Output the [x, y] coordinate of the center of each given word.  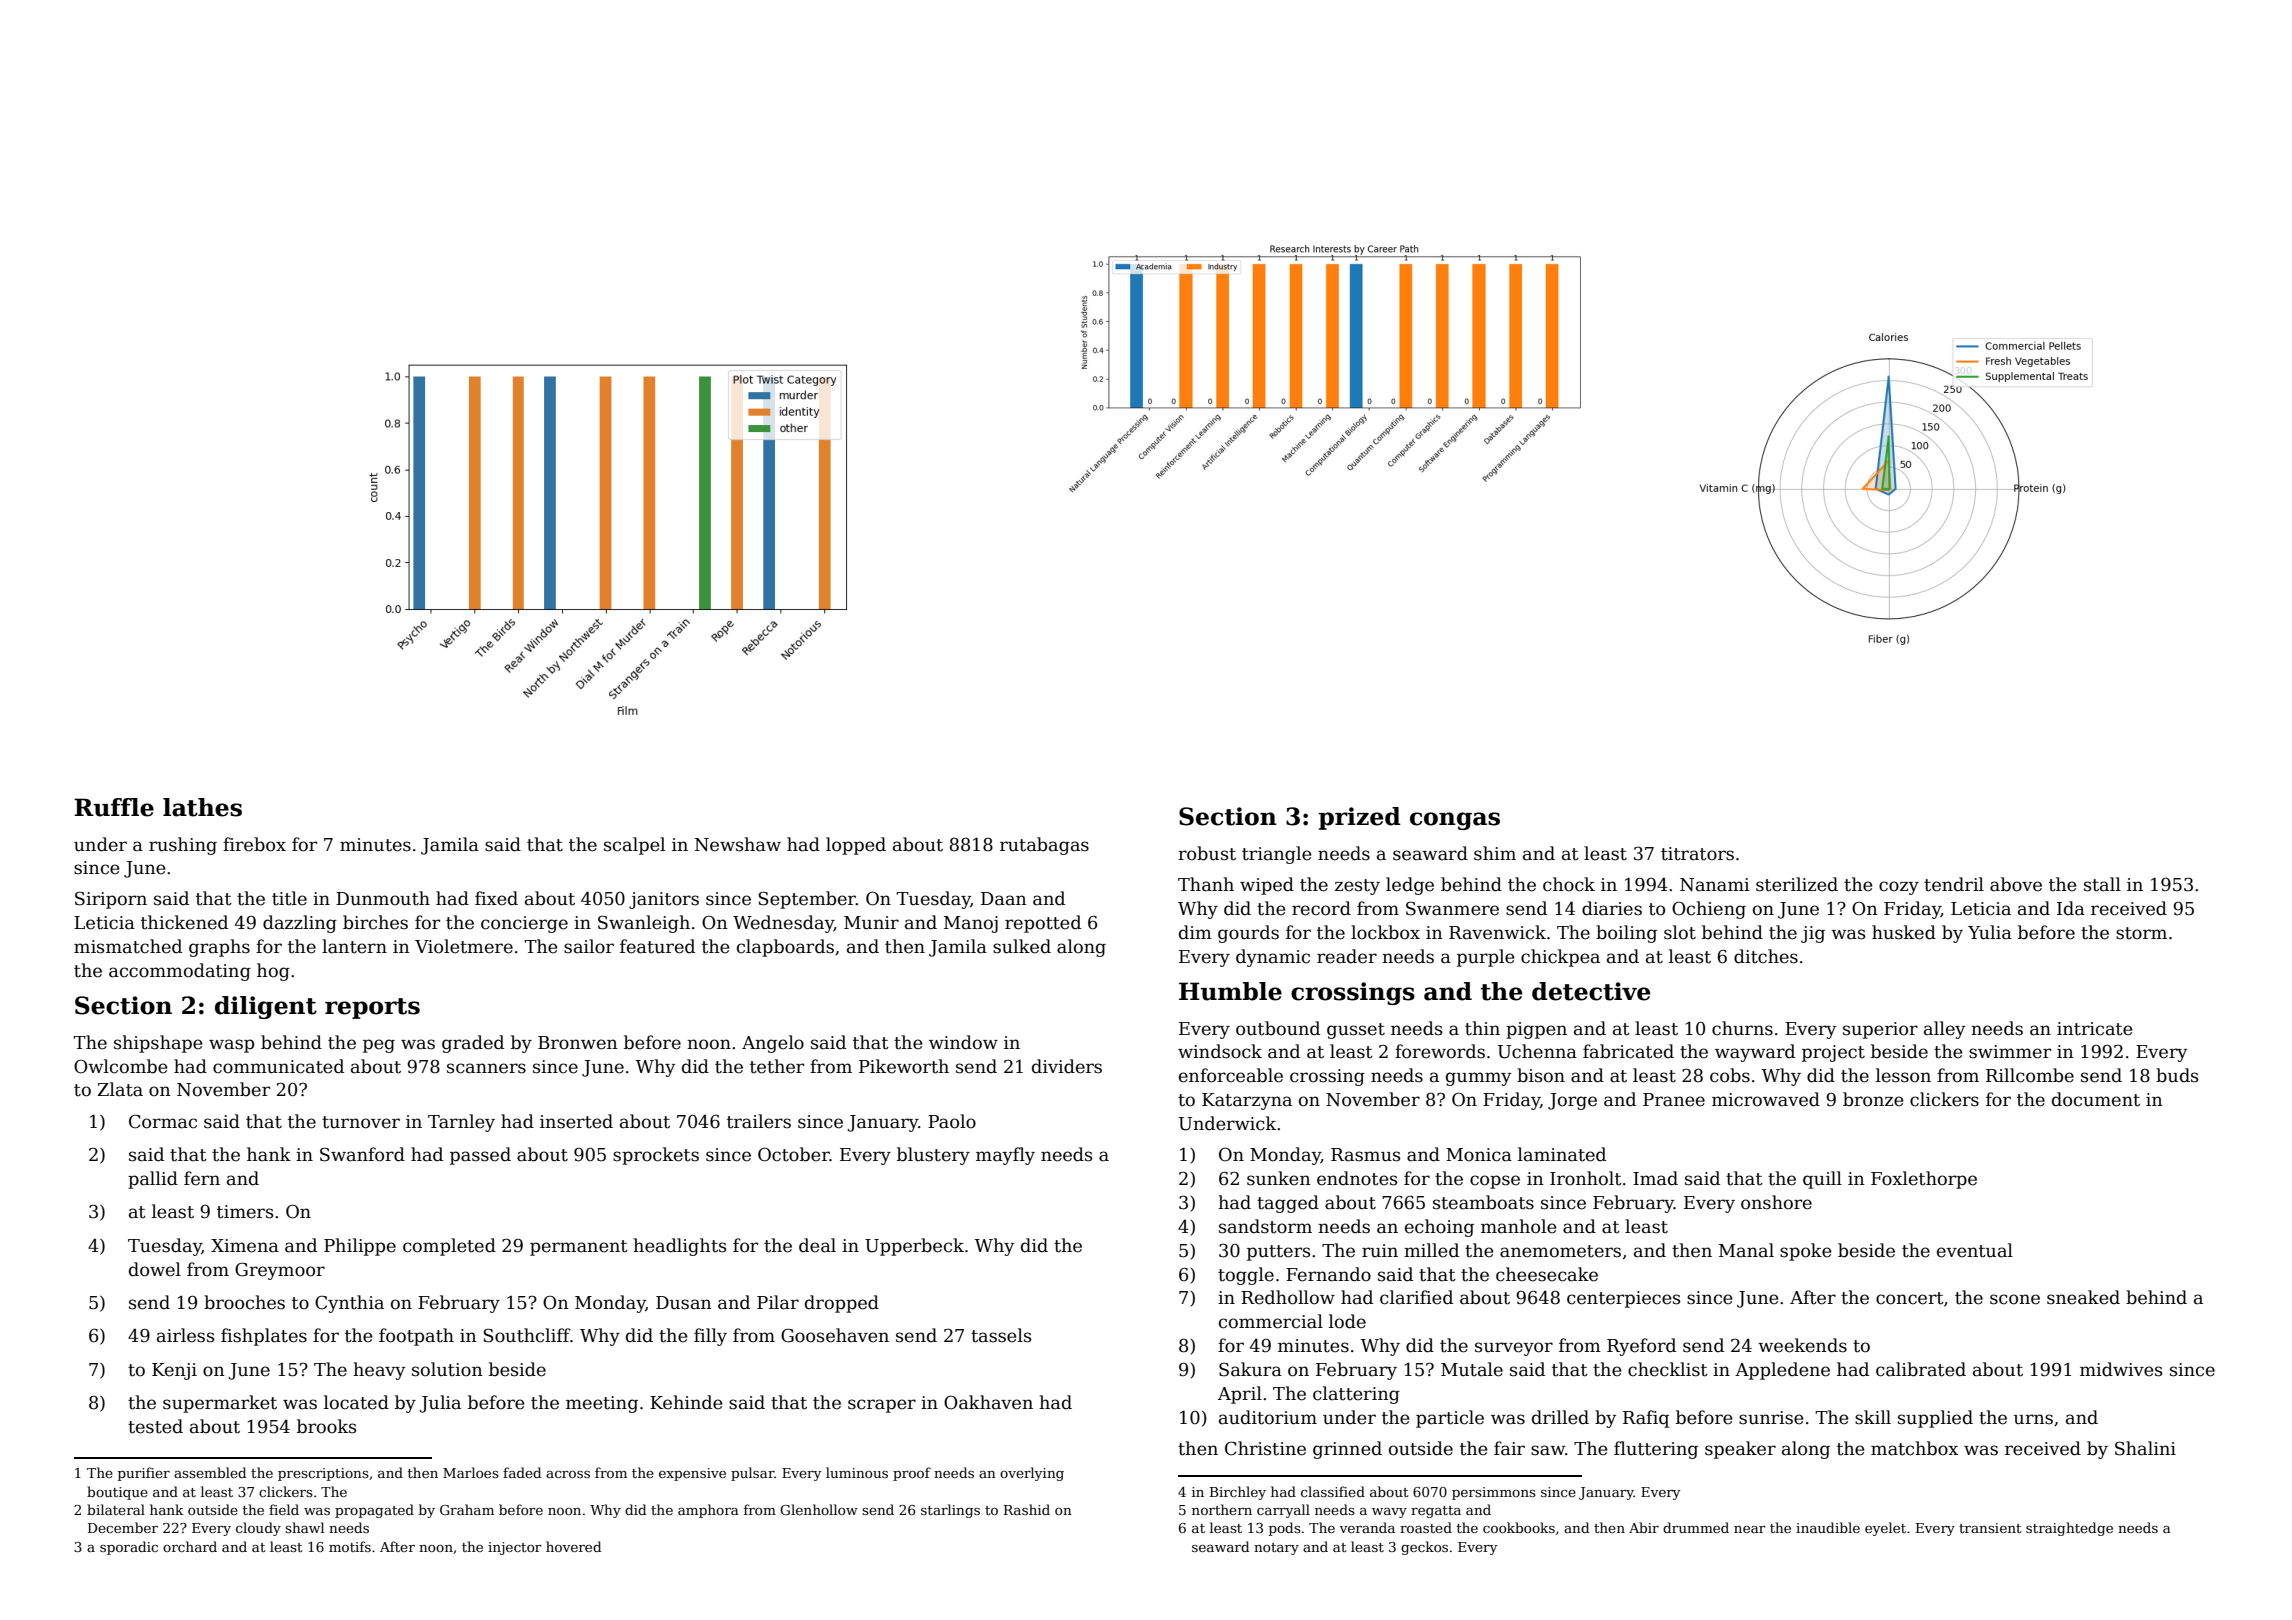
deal [817, 1245]
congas [1455, 821]
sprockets [656, 1156]
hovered [573, 1546]
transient [1990, 1528]
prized [1360, 818]
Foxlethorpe [1924, 1180]
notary [1276, 1549]
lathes [202, 807]
